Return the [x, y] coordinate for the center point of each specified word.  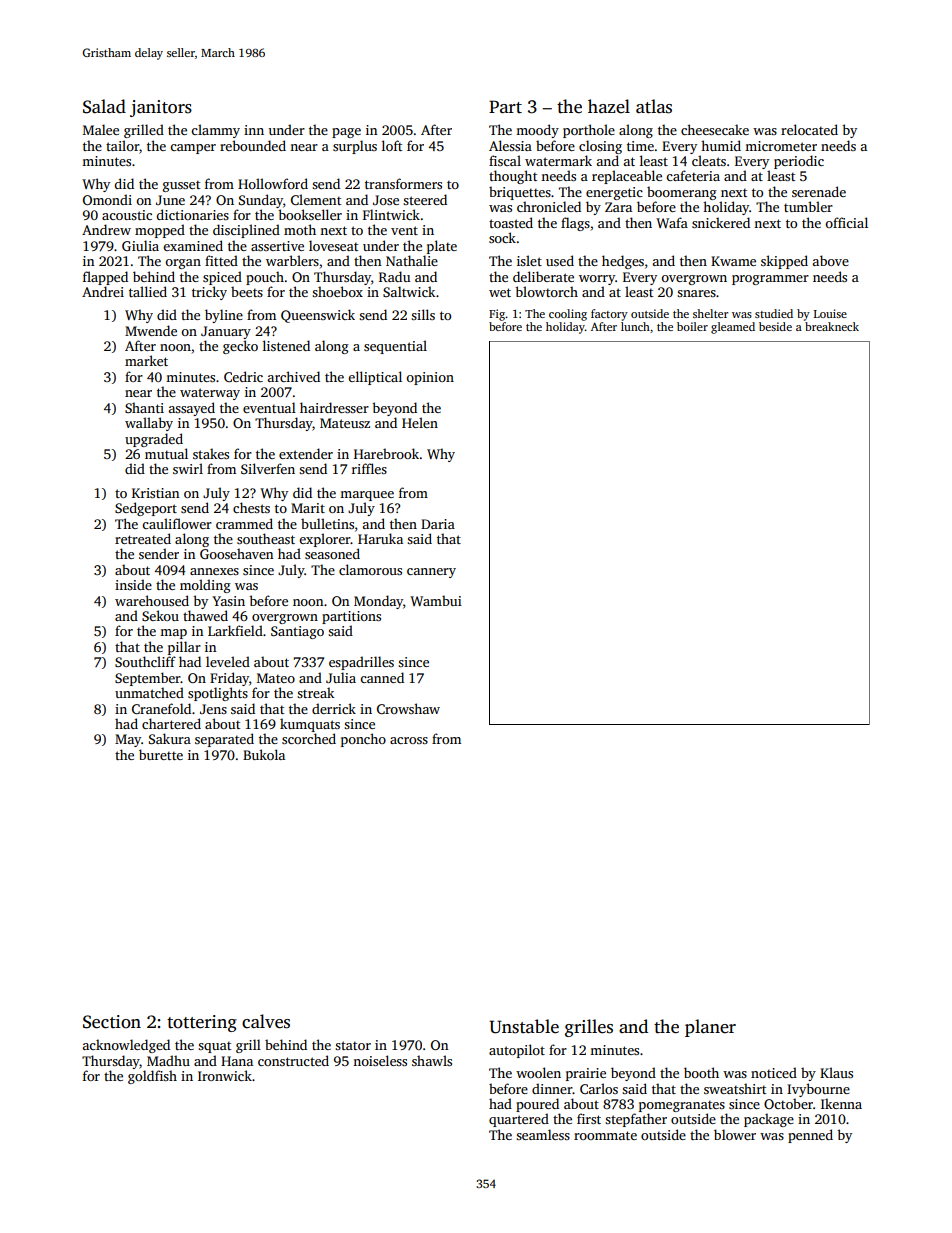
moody [537, 131]
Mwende [151, 330]
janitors [161, 108]
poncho [363, 740]
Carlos [599, 1088]
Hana [237, 1061]
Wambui [436, 600]
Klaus [836, 1072]
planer [710, 1028]
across [409, 740]
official [846, 222]
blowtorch [546, 291]
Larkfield [235, 630]
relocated [809, 129]
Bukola [264, 754]
